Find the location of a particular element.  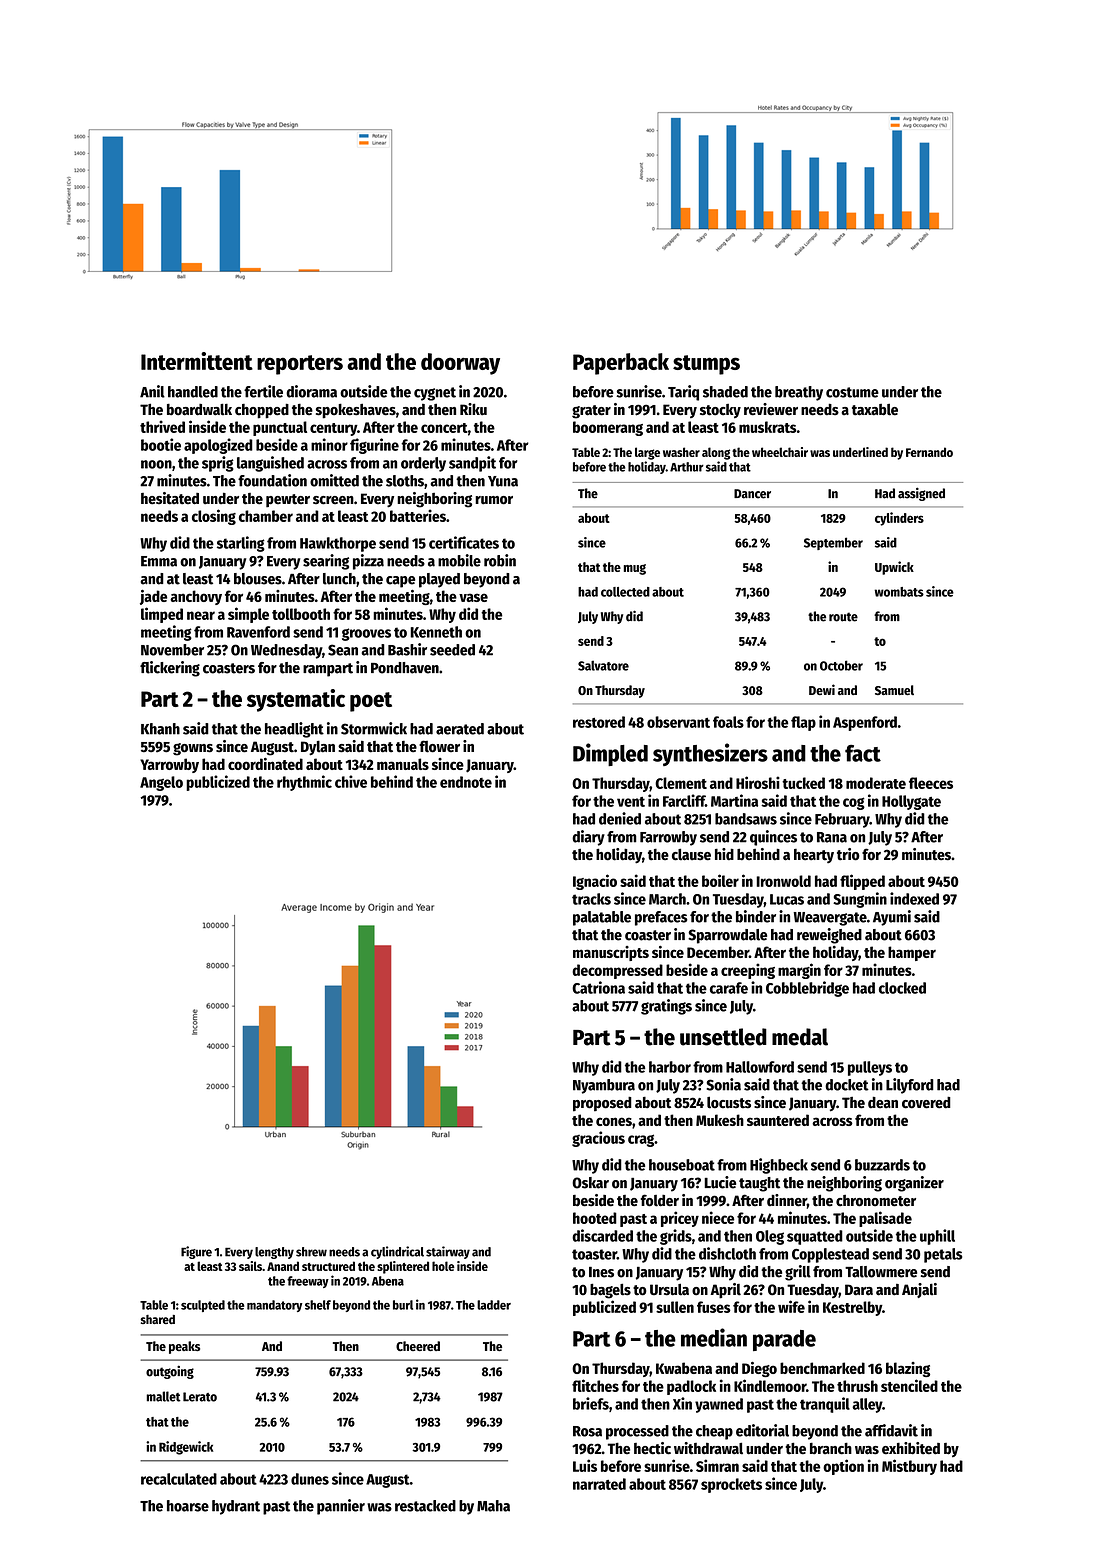

foals is located at coordinates (728, 722).
